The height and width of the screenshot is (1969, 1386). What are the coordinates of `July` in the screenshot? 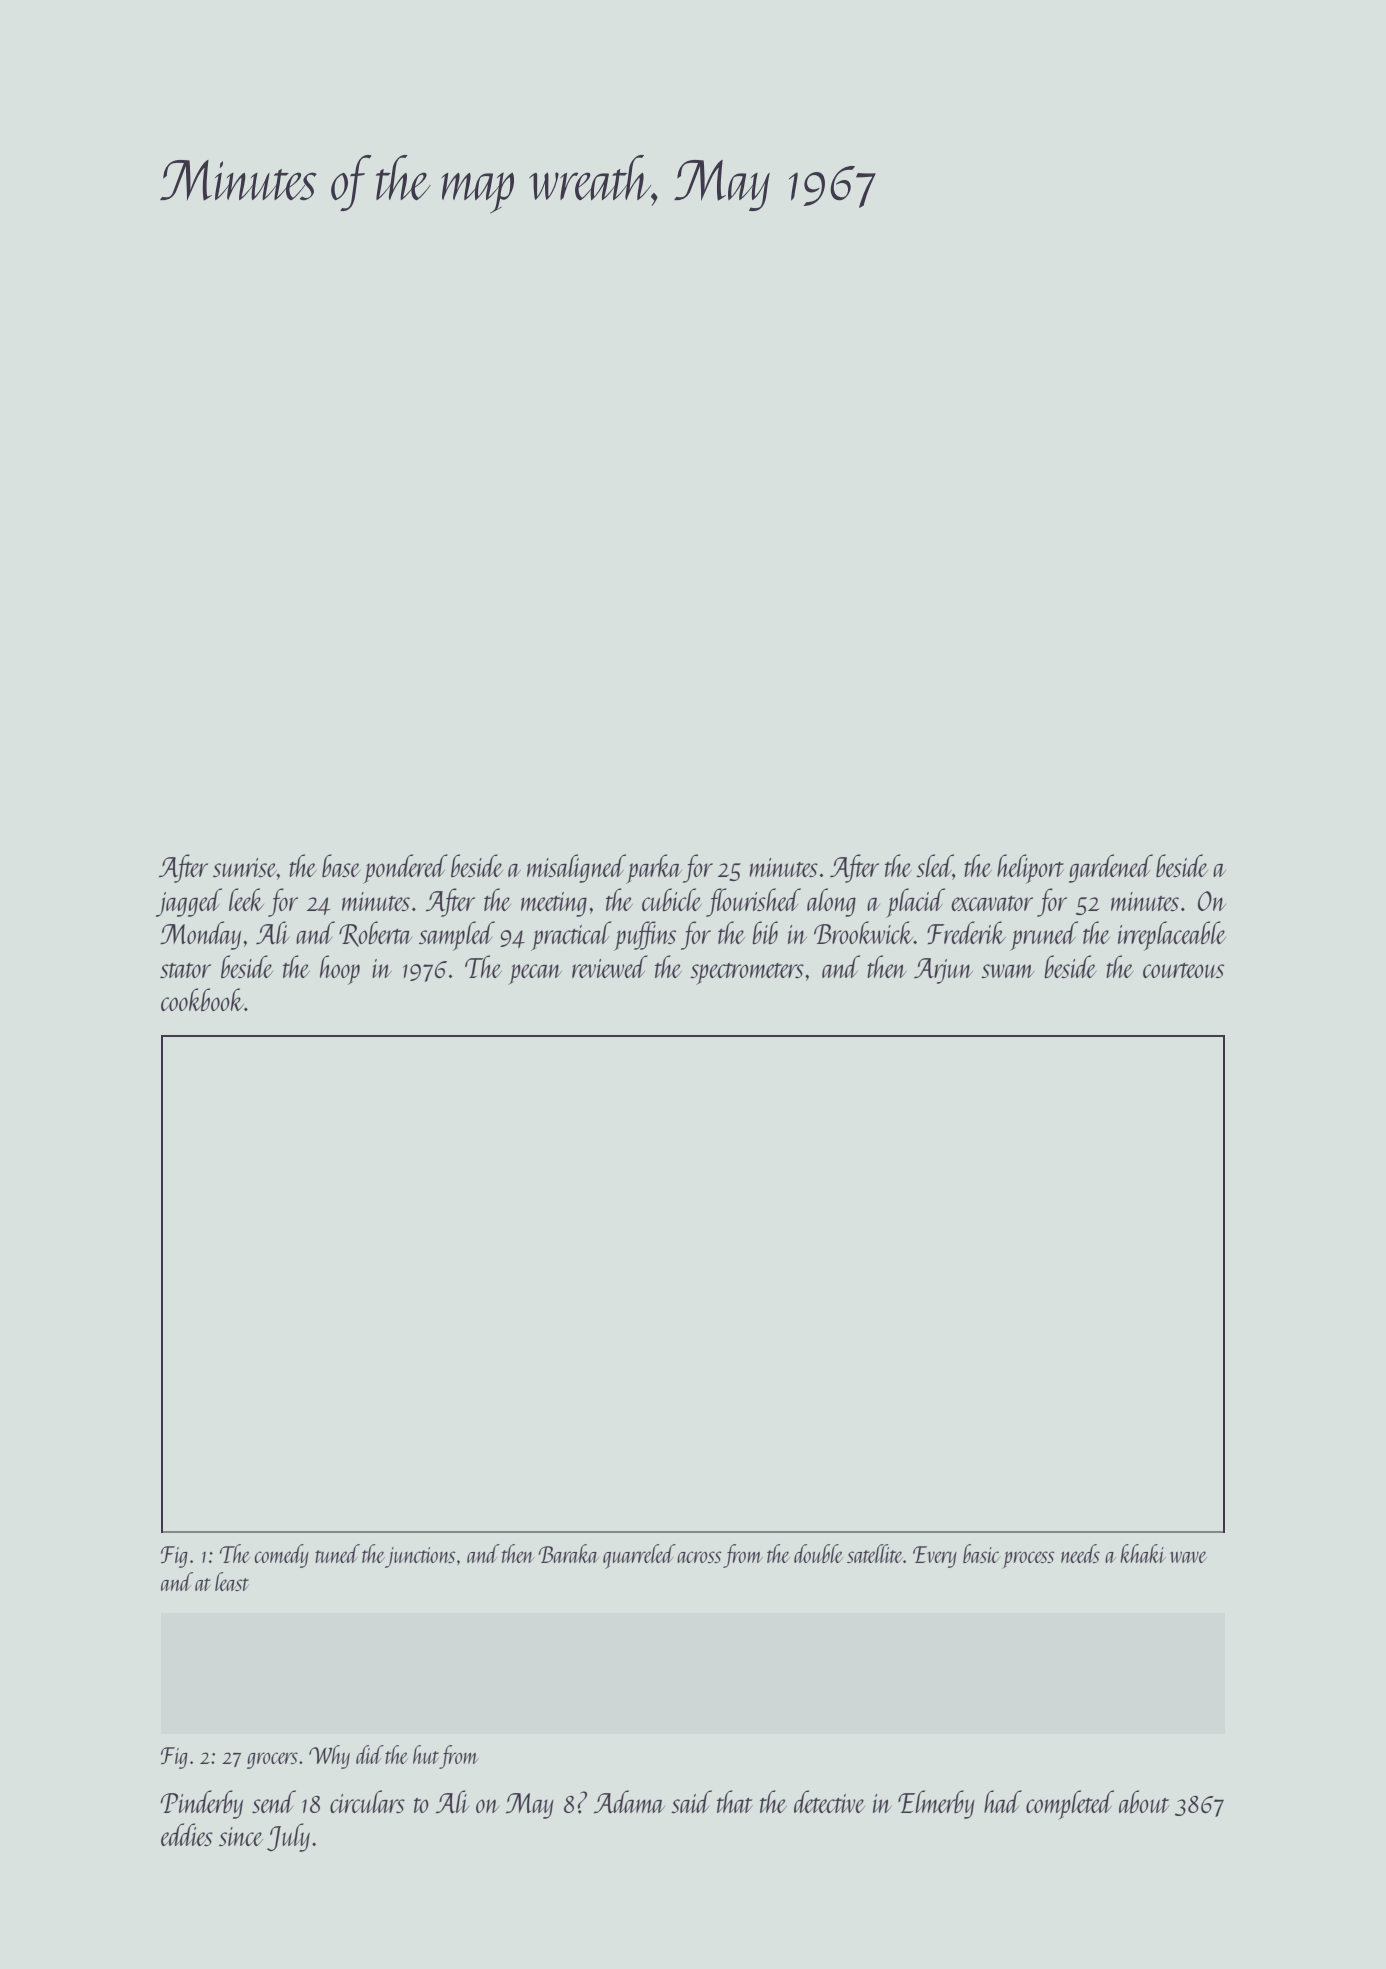 It's located at (288, 1837).
